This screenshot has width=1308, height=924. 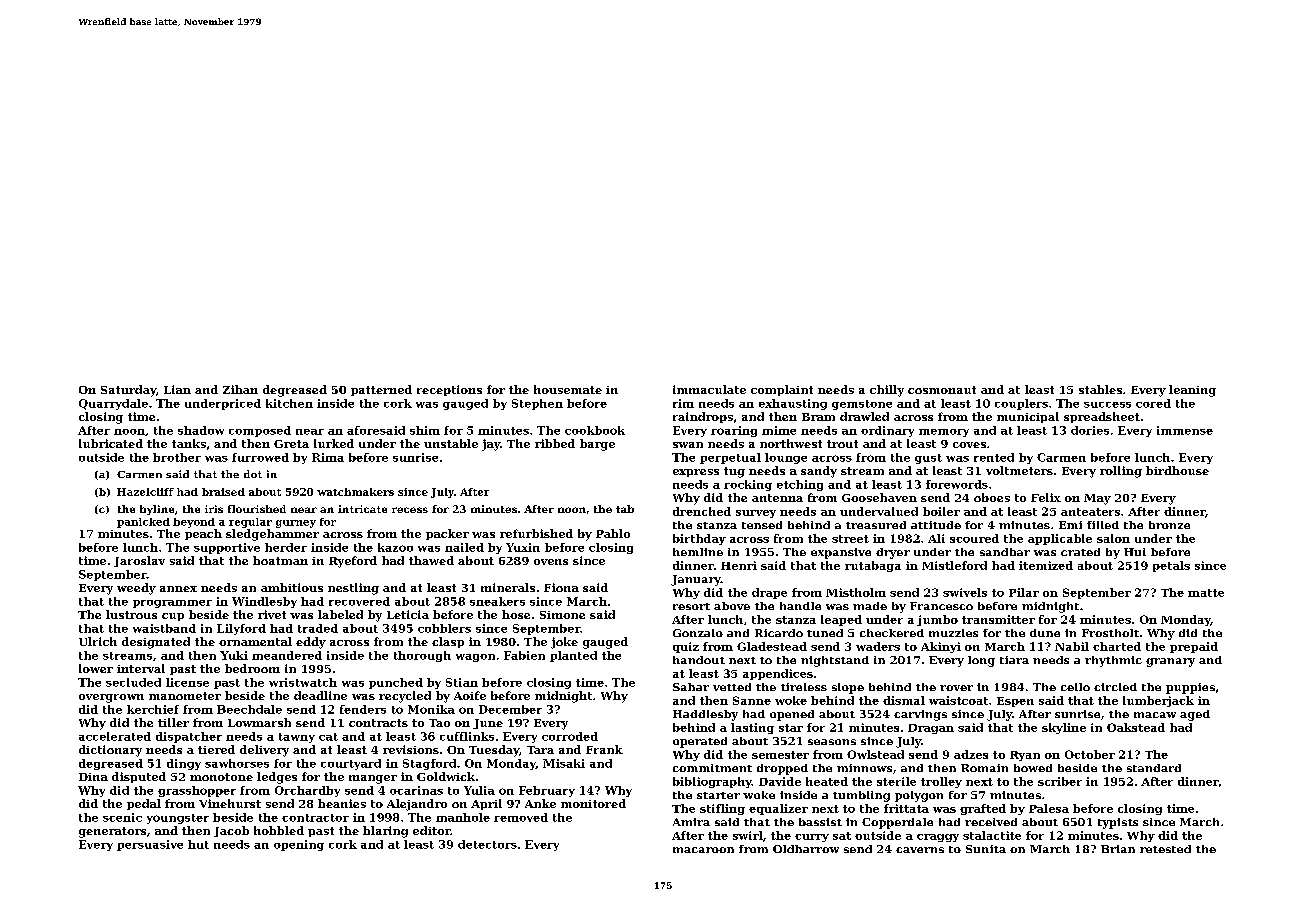 What do you see at coordinates (128, 391) in the screenshot?
I see `Saturday` at bounding box center [128, 391].
